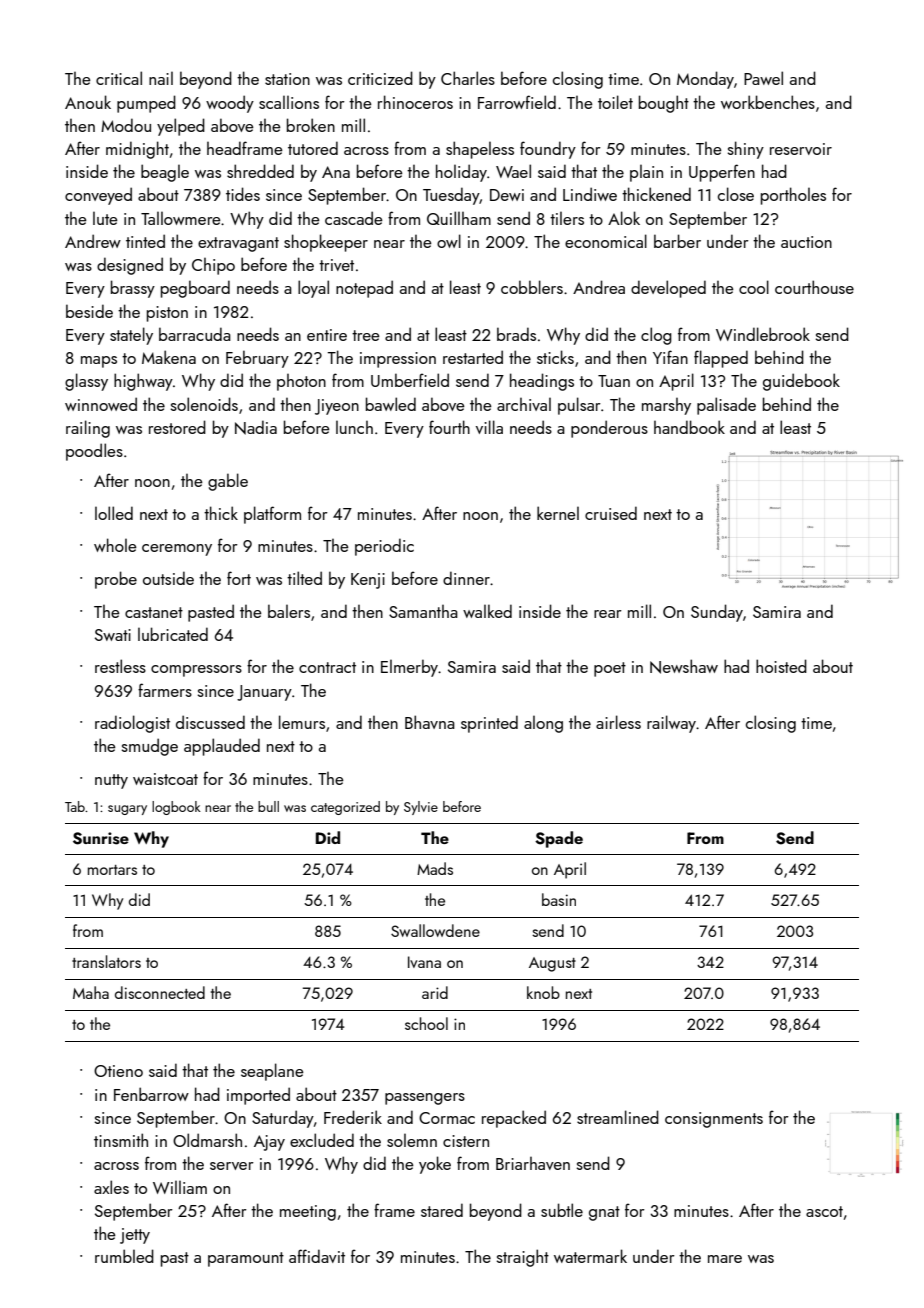  Describe the element at coordinates (287, 79) in the screenshot. I see `station` at that location.
